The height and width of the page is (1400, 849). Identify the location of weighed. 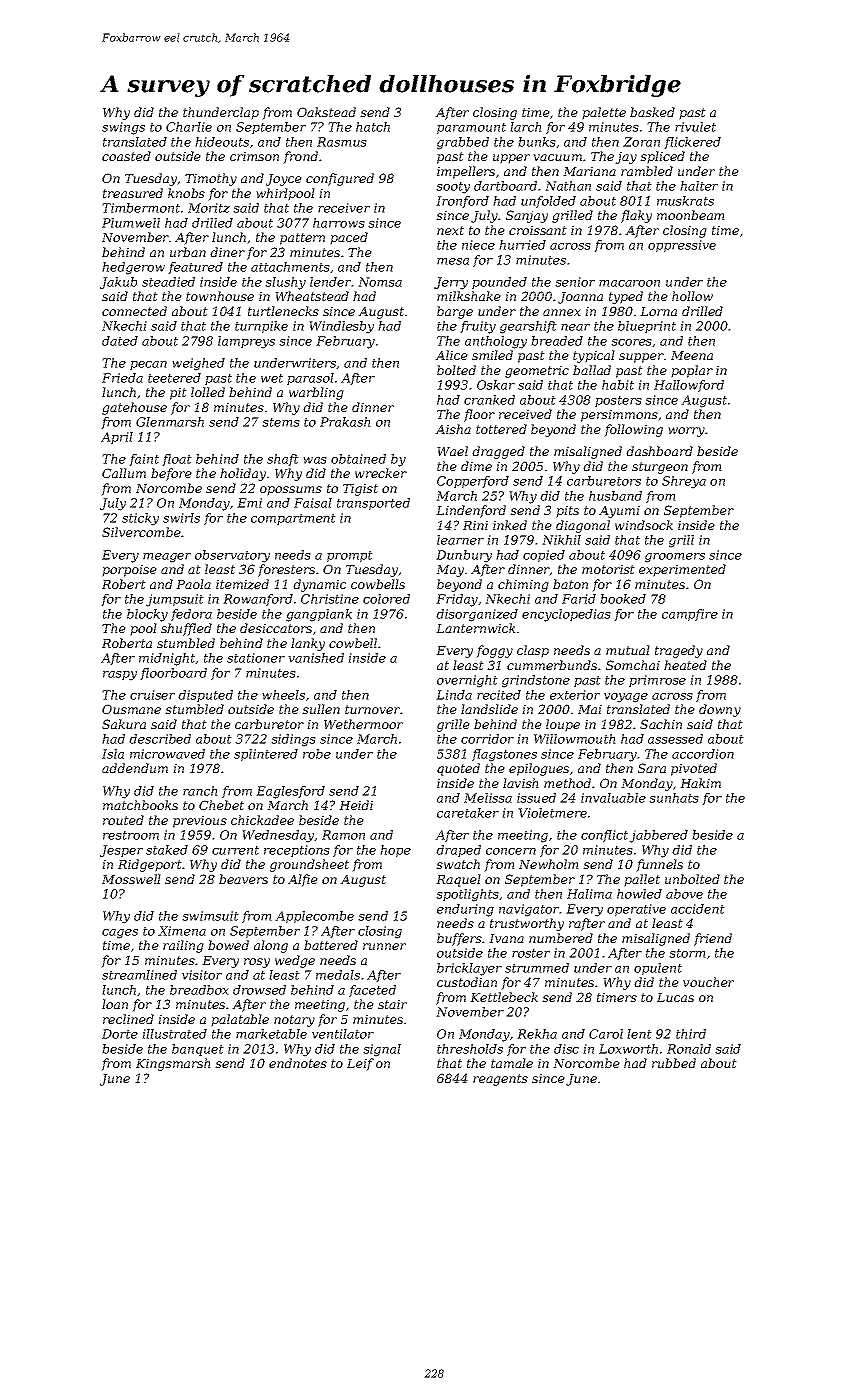
(198, 364).
